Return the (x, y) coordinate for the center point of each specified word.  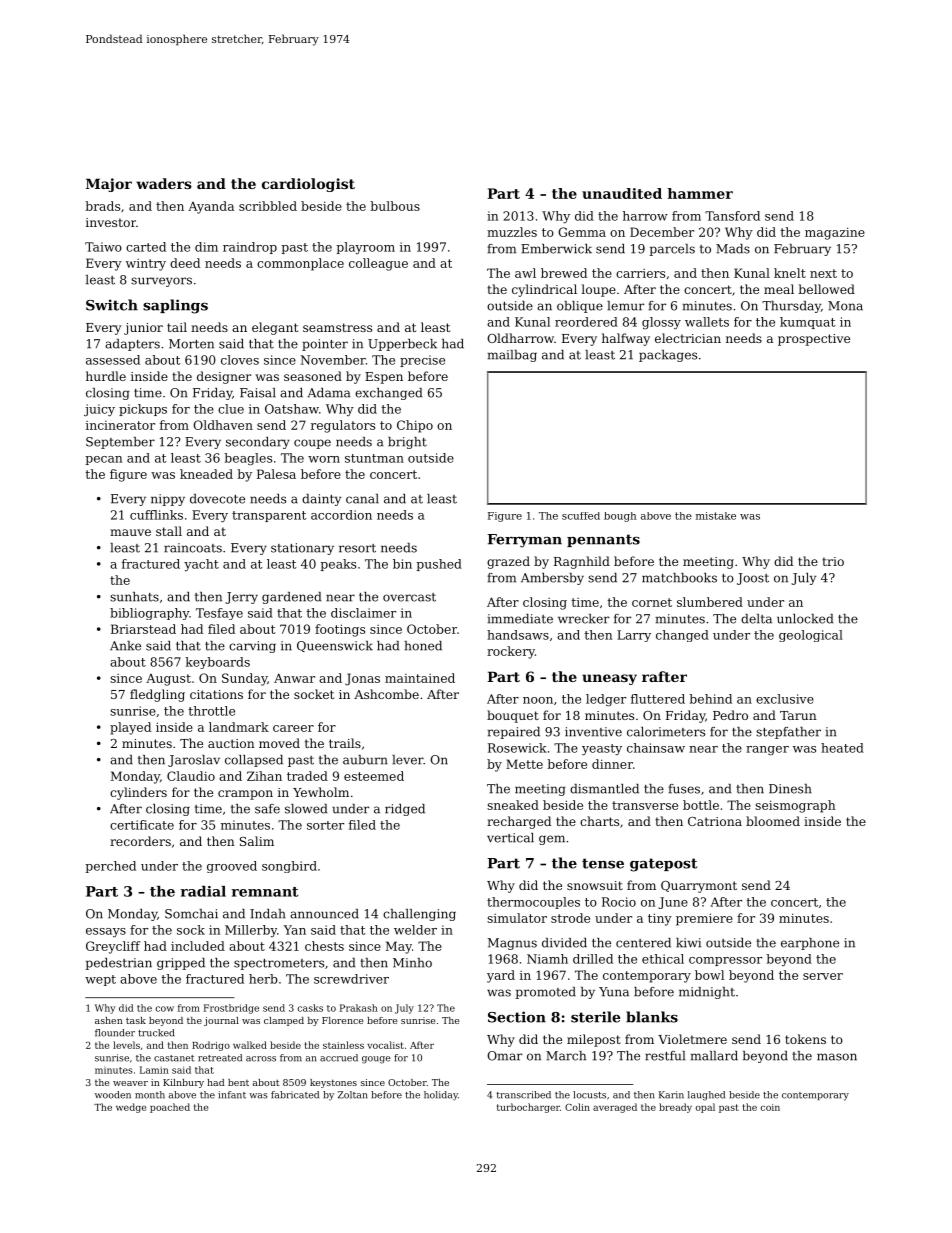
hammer (700, 193)
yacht (201, 565)
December (662, 232)
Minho (412, 963)
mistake (716, 516)
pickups (143, 410)
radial (203, 891)
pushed (439, 565)
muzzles (512, 232)
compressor (725, 961)
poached (170, 1108)
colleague (378, 264)
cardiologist (308, 185)
